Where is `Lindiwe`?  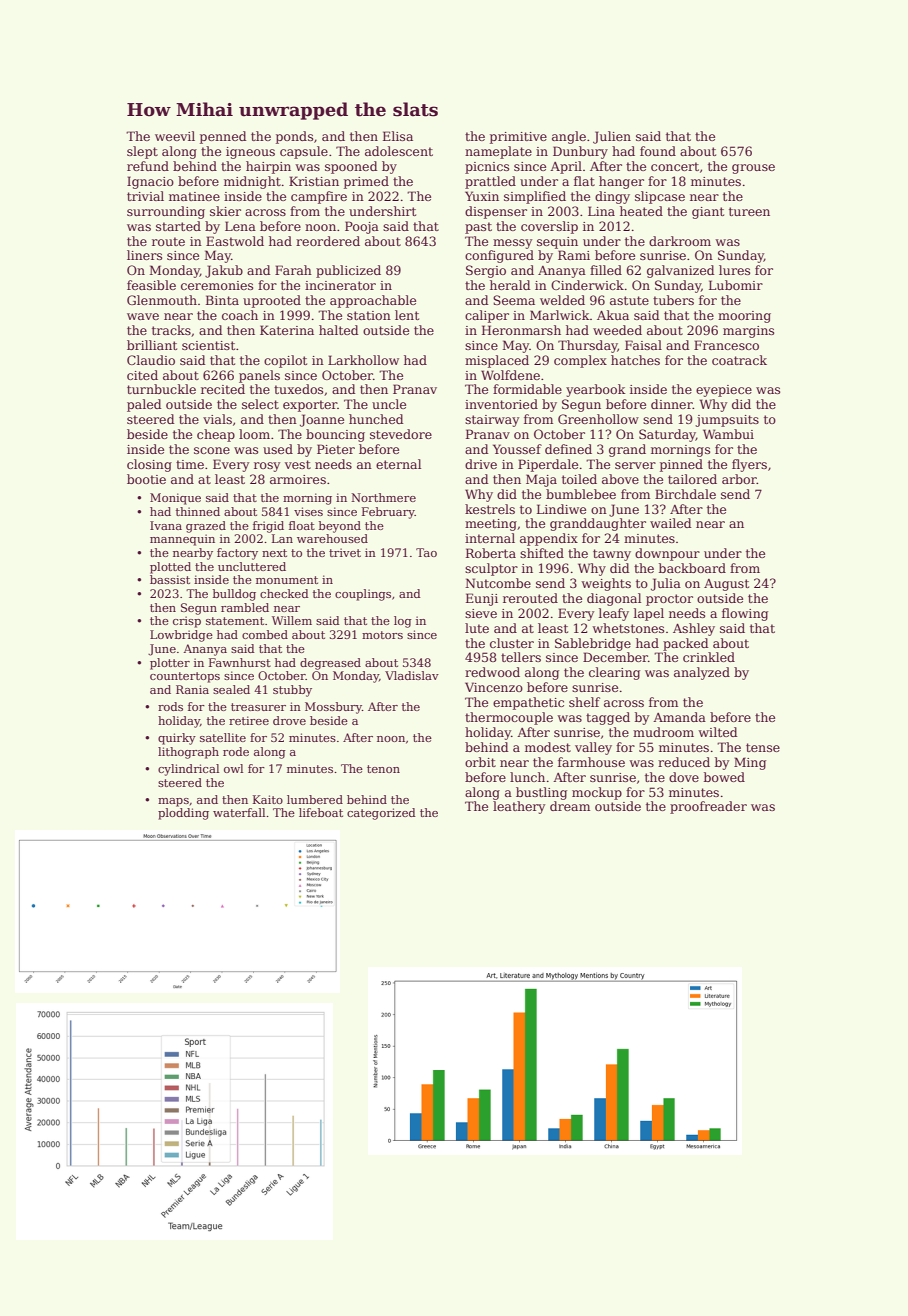
Lindiwe is located at coordinates (561, 509).
